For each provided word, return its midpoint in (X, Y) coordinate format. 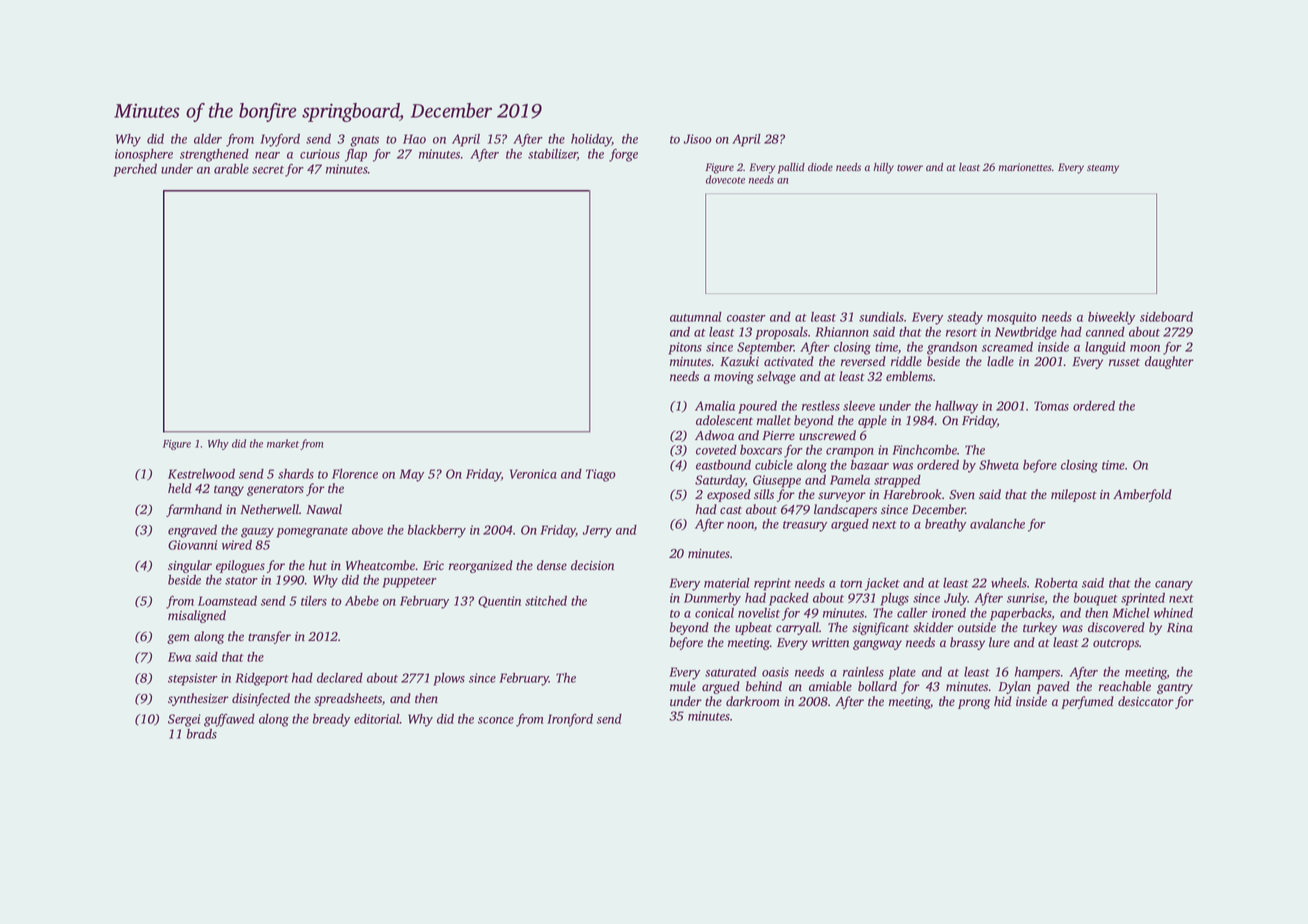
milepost (1074, 495)
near (267, 155)
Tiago (601, 475)
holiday (591, 140)
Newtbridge (1026, 333)
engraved (192, 531)
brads (202, 734)
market (283, 443)
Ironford (570, 720)
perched (135, 170)
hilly (883, 168)
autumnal (696, 317)
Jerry (597, 531)
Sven (962, 495)
